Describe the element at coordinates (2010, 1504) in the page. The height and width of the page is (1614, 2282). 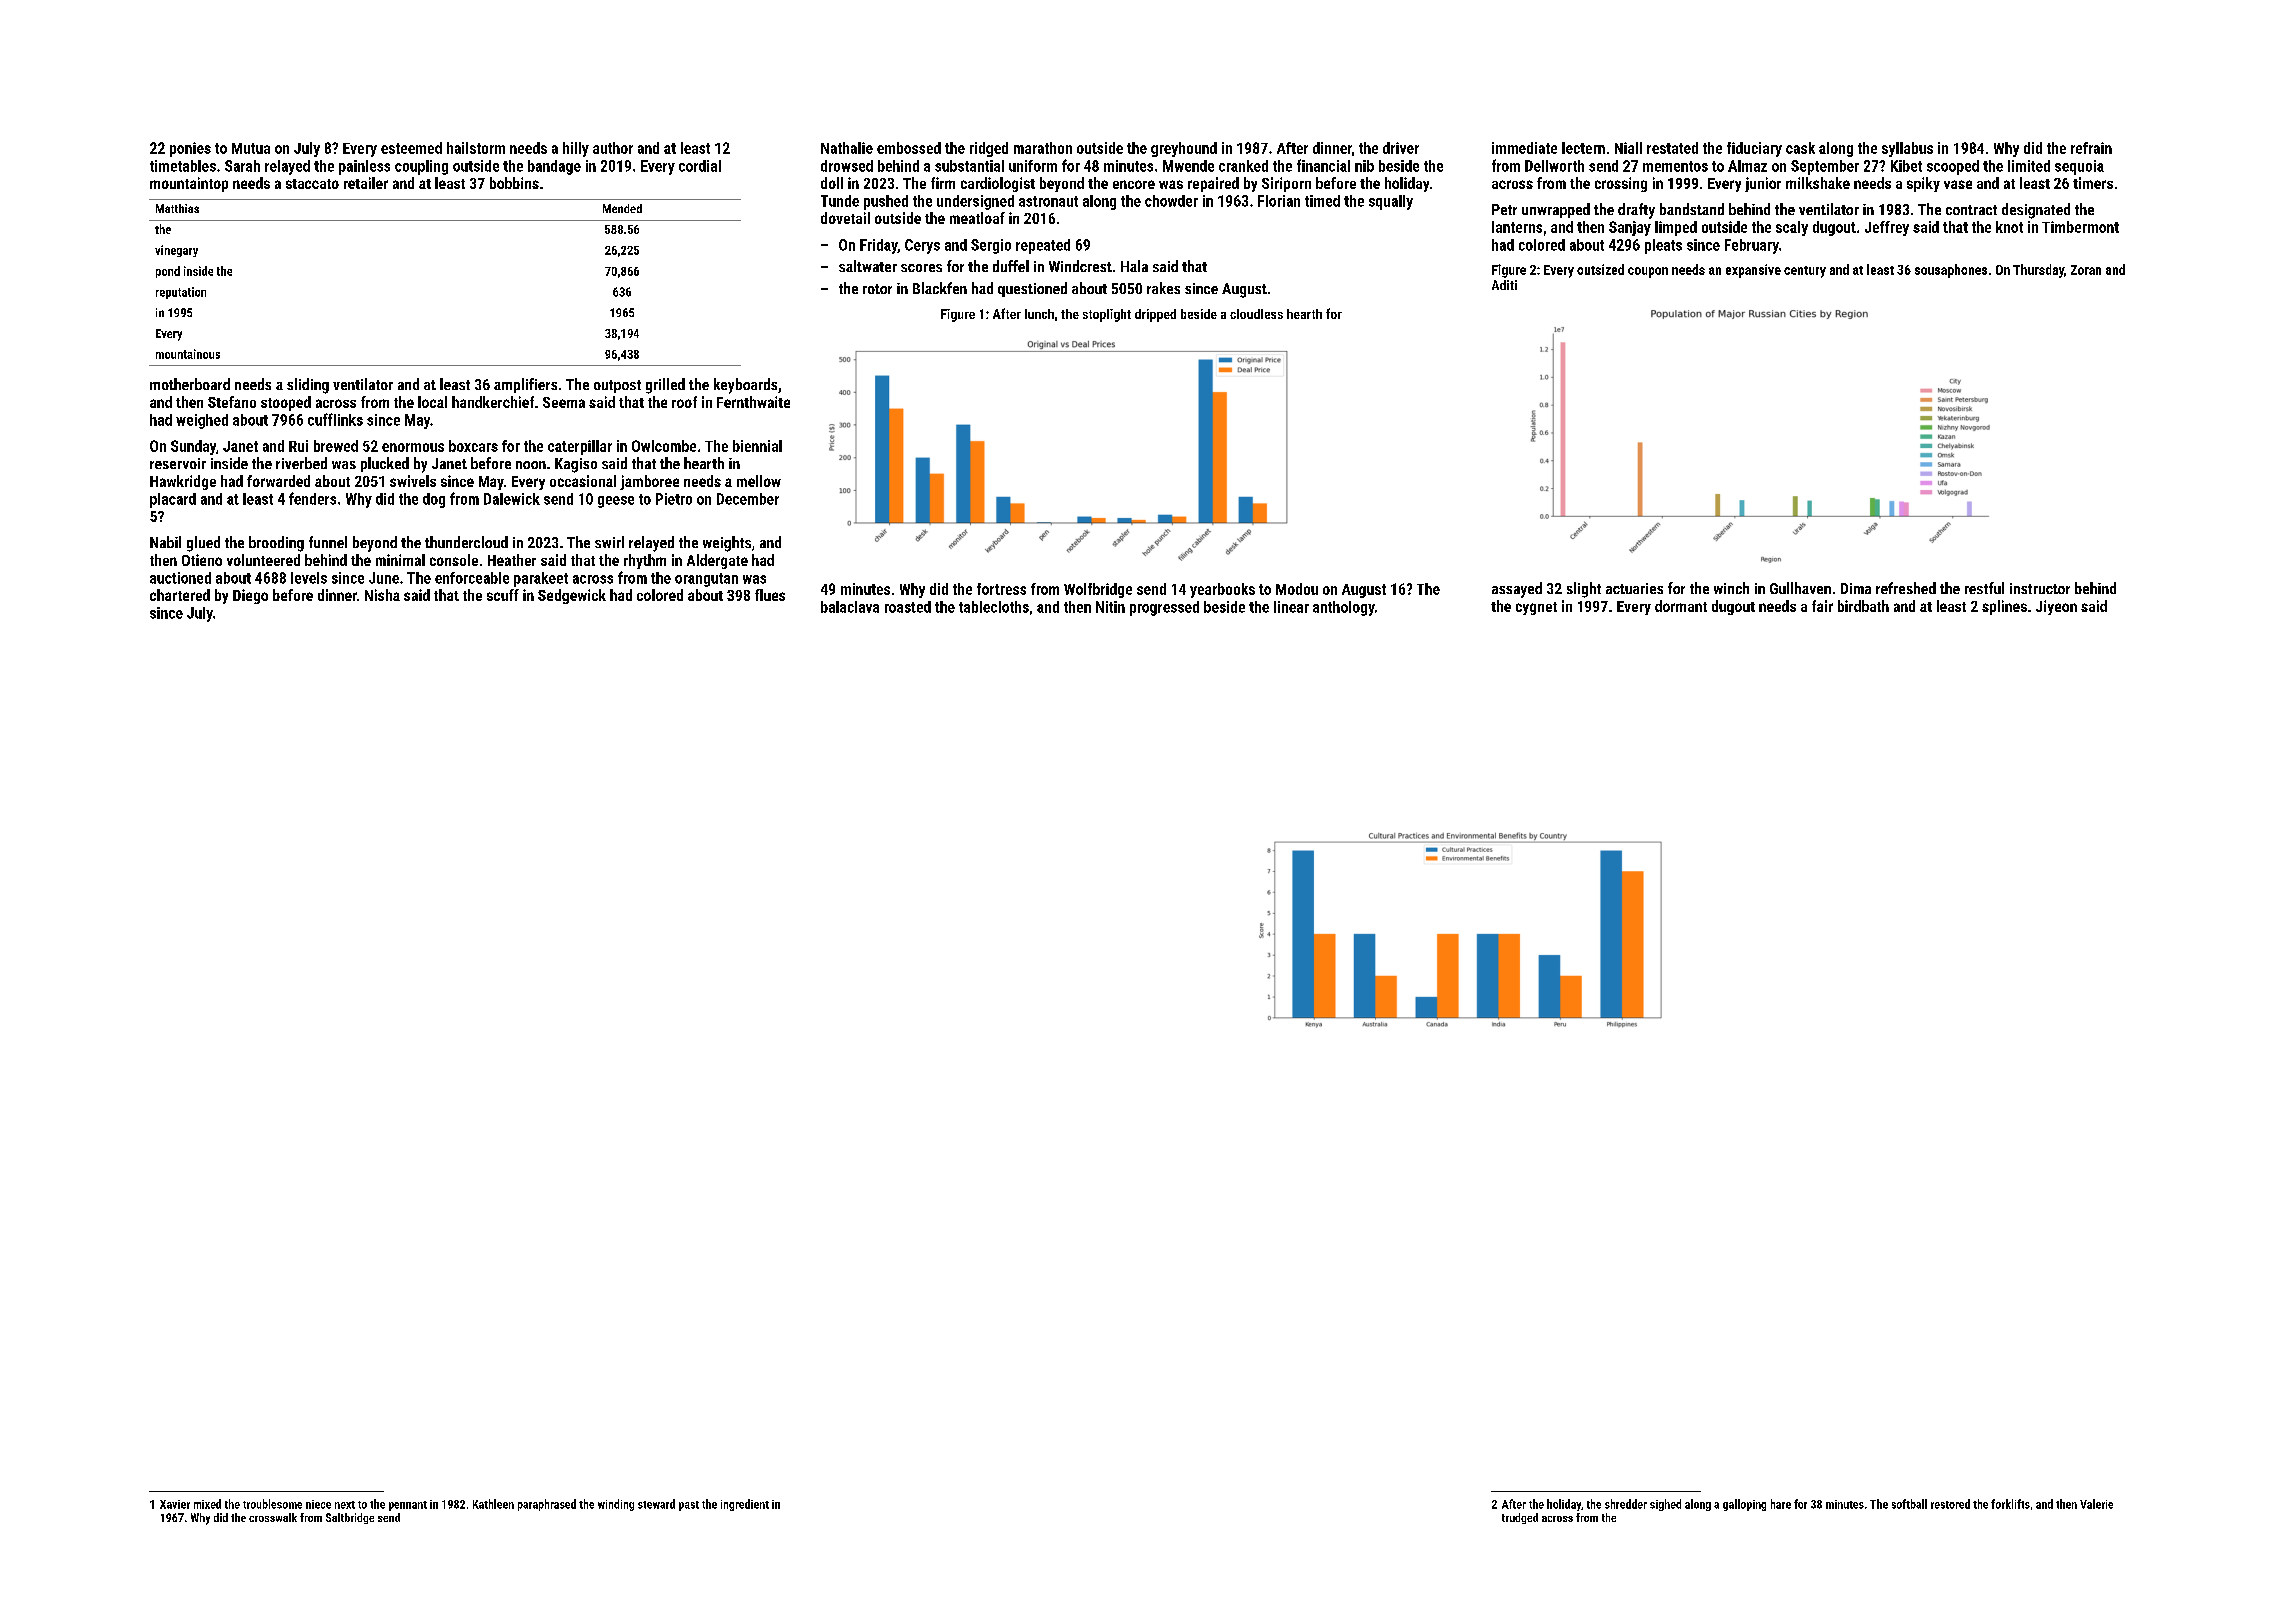
I see `forklifts` at that location.
